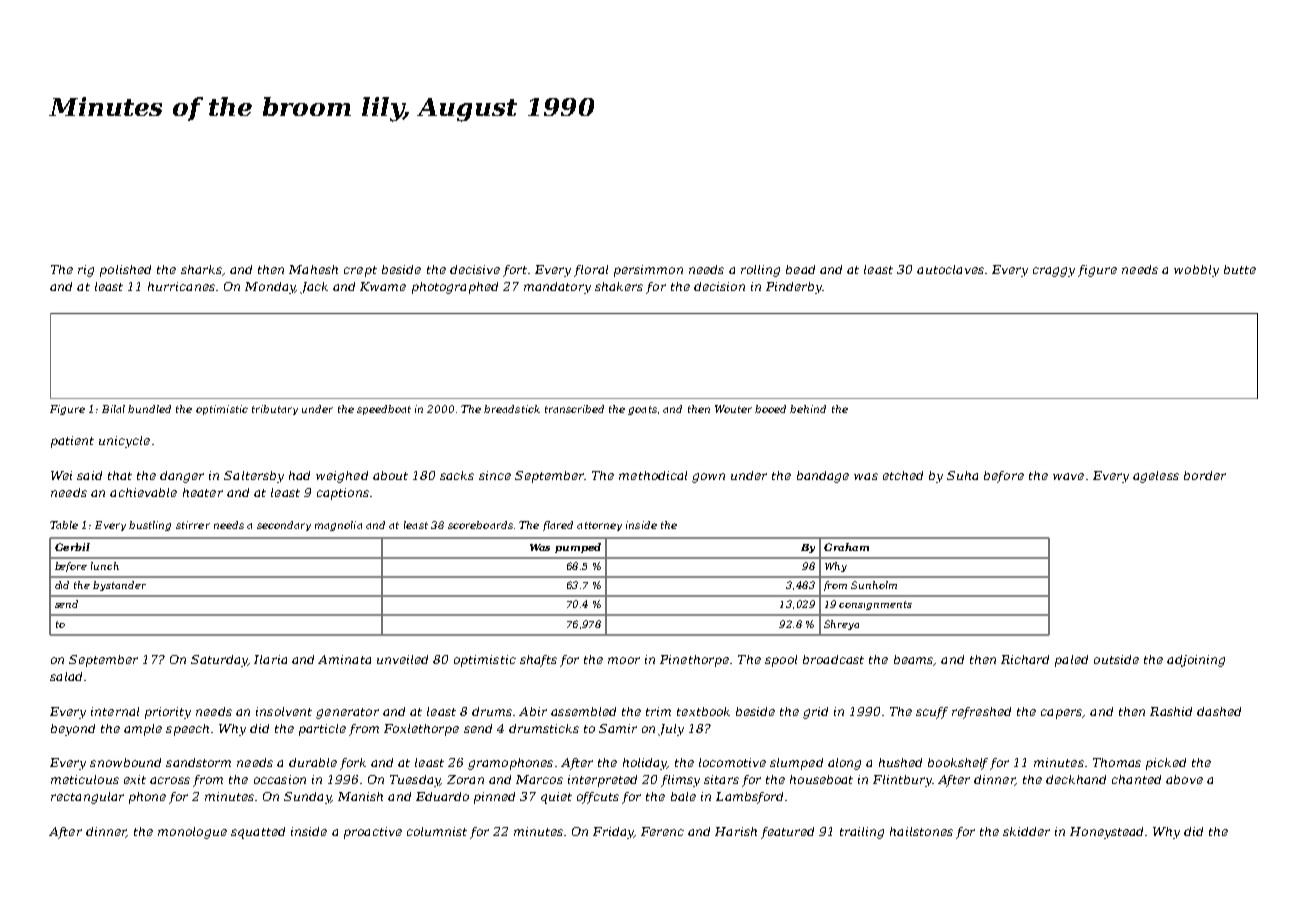 This screenshot has width=1308, height=924. I want to click on Suha, so click(962, 475).
